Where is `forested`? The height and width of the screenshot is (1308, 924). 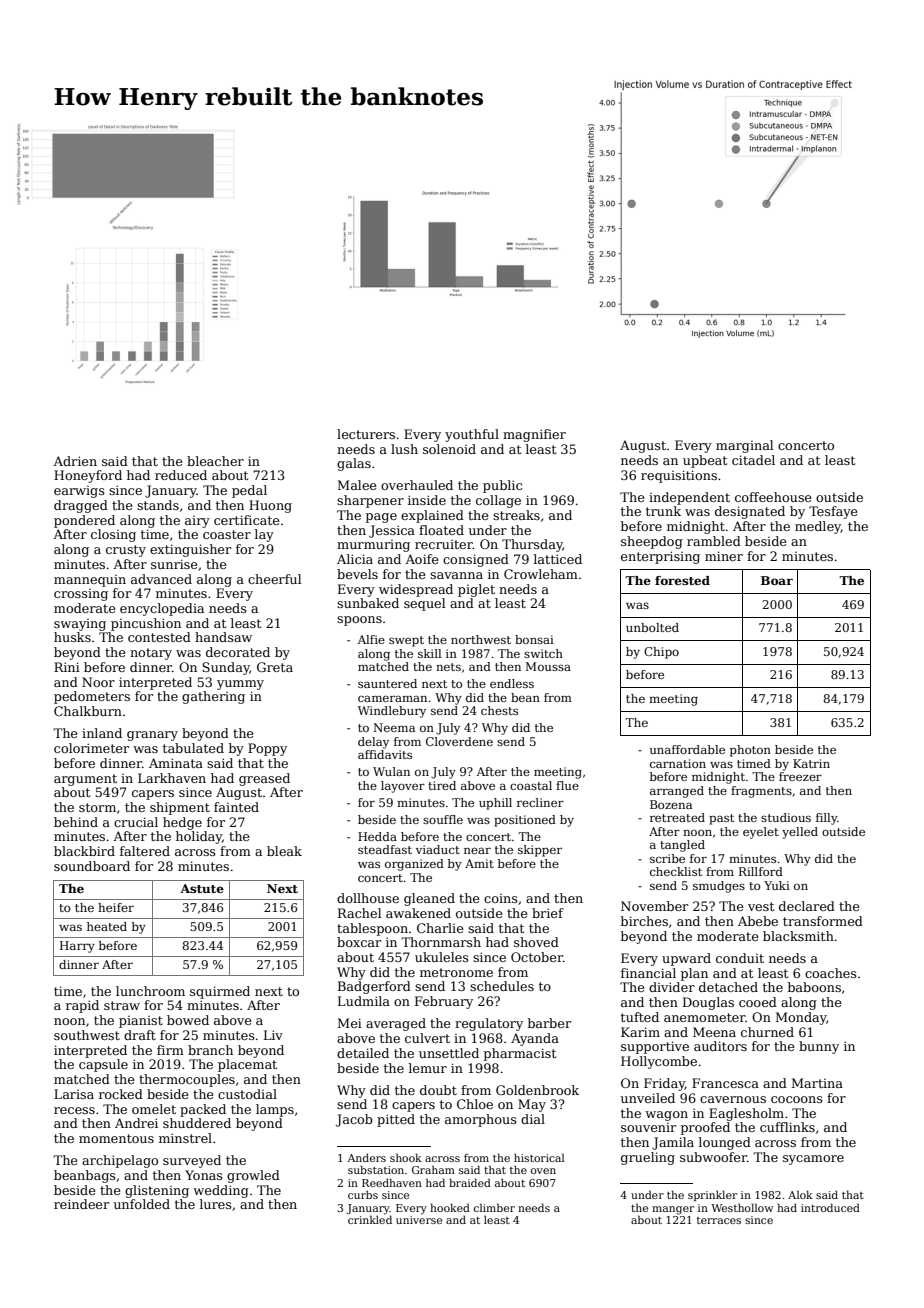 forested is located at coordinates (682, 580).
